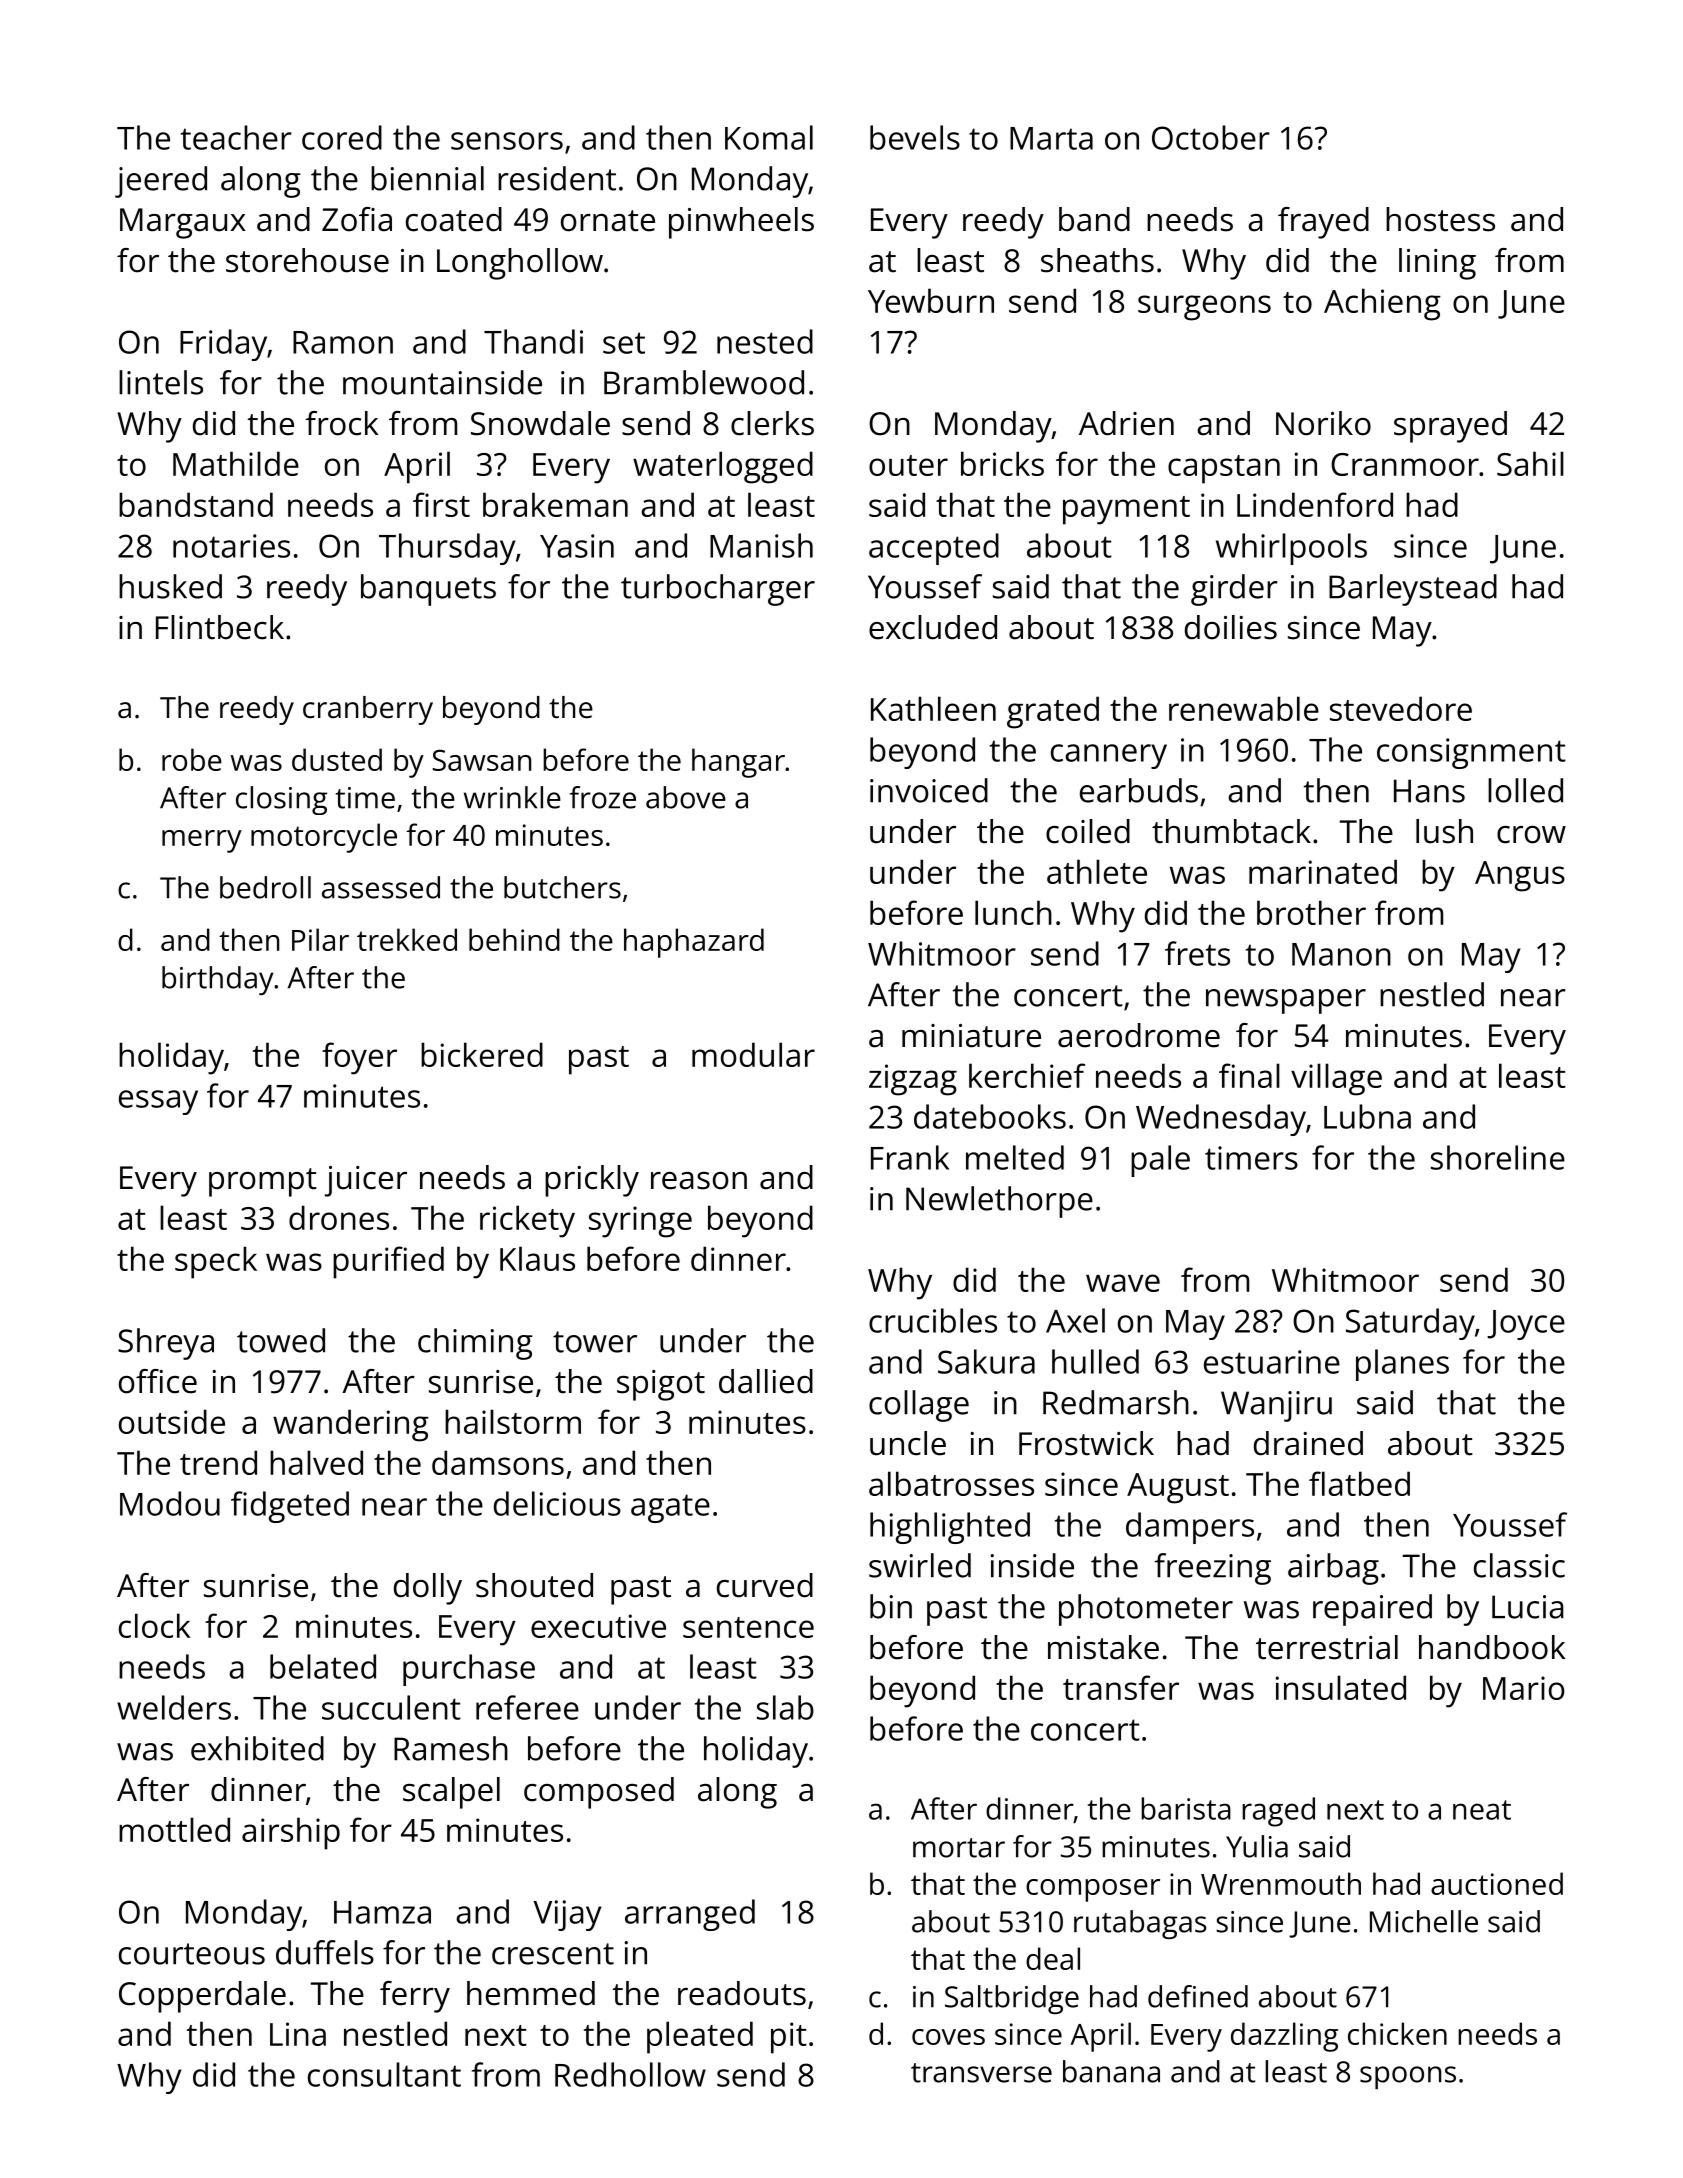 This page has width=1683, height=2178. I want to click on excluded, so click(933, 627).
